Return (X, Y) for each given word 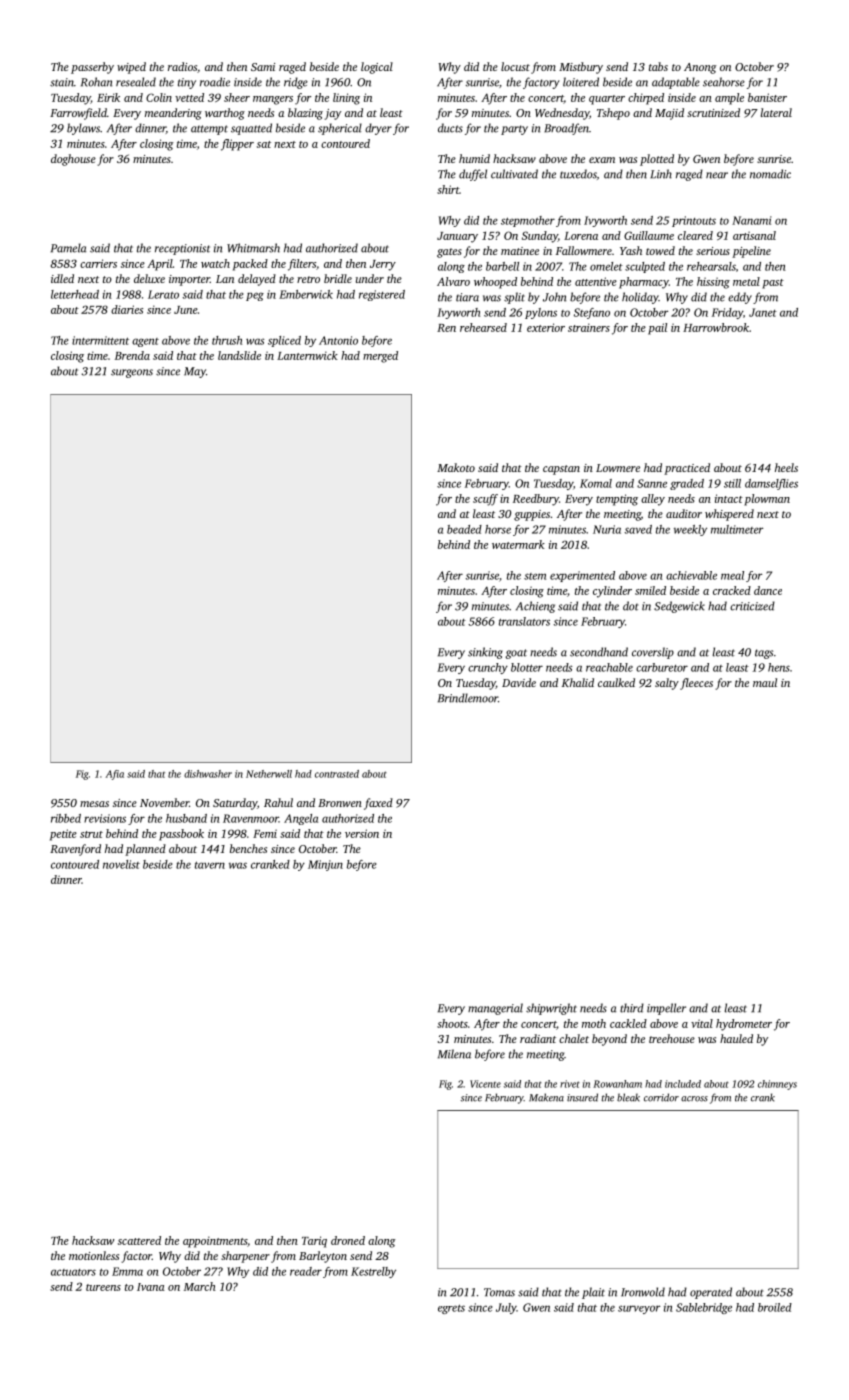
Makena (546, 1097)
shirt (448, 189)
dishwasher (208, 774)
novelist (121, 864)
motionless (94, 1255)
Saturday (235, 804)
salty (667, 684)
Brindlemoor (468, 698)
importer (189, 280)
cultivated (514, 174)
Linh (661, 174)
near (717, 175)
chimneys (777, 1085)
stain (62, 82)
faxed (378, 804)
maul (765, 682)
